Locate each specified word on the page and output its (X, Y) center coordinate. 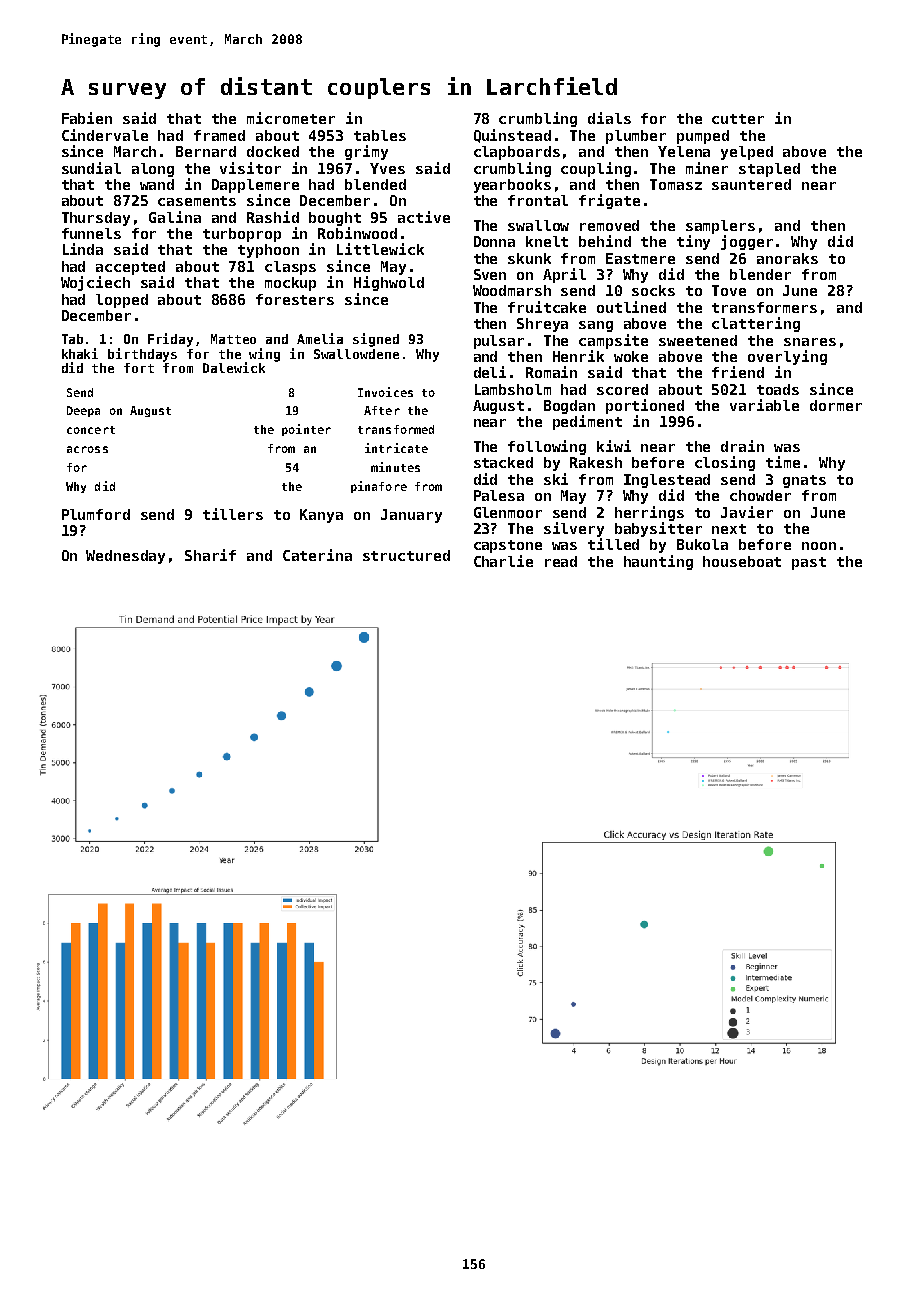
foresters (295, 299)
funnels (91, 233)
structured (406, 555)
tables (380, 135)
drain (742, 446)
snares (810, 342)
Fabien (87, 118)
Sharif (210, 555)
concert (91, 430)
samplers (720, 227)
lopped (122, 301)
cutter (738, 119)
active (424, 217)
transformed (396, 429)
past (809, 563)
